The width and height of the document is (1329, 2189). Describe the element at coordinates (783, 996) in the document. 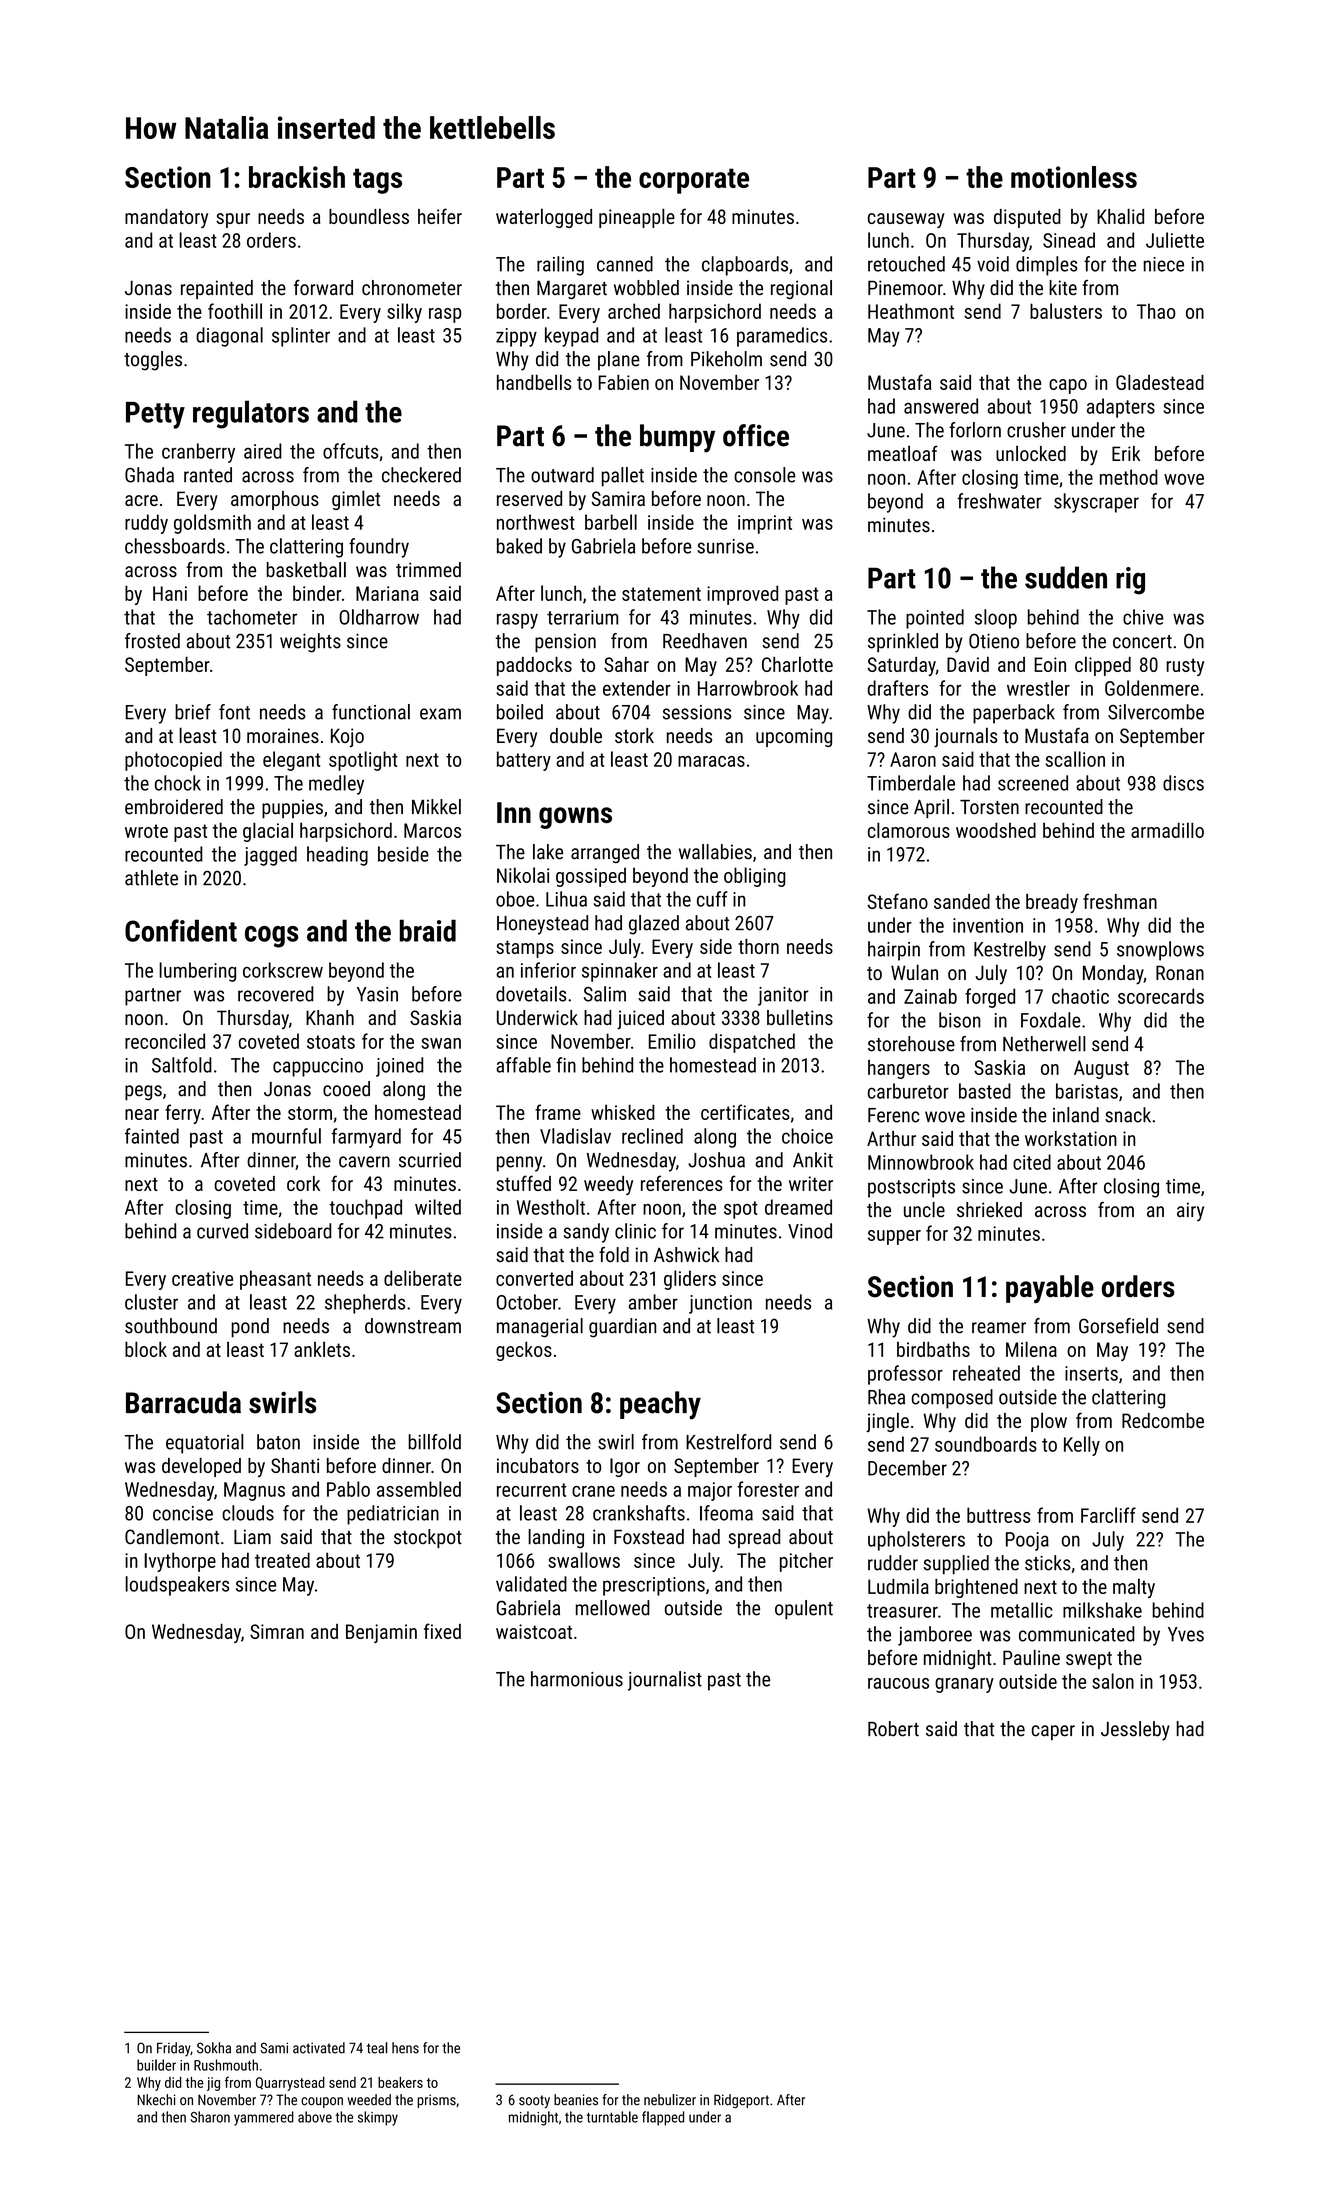

I see `janitor` at that location.
